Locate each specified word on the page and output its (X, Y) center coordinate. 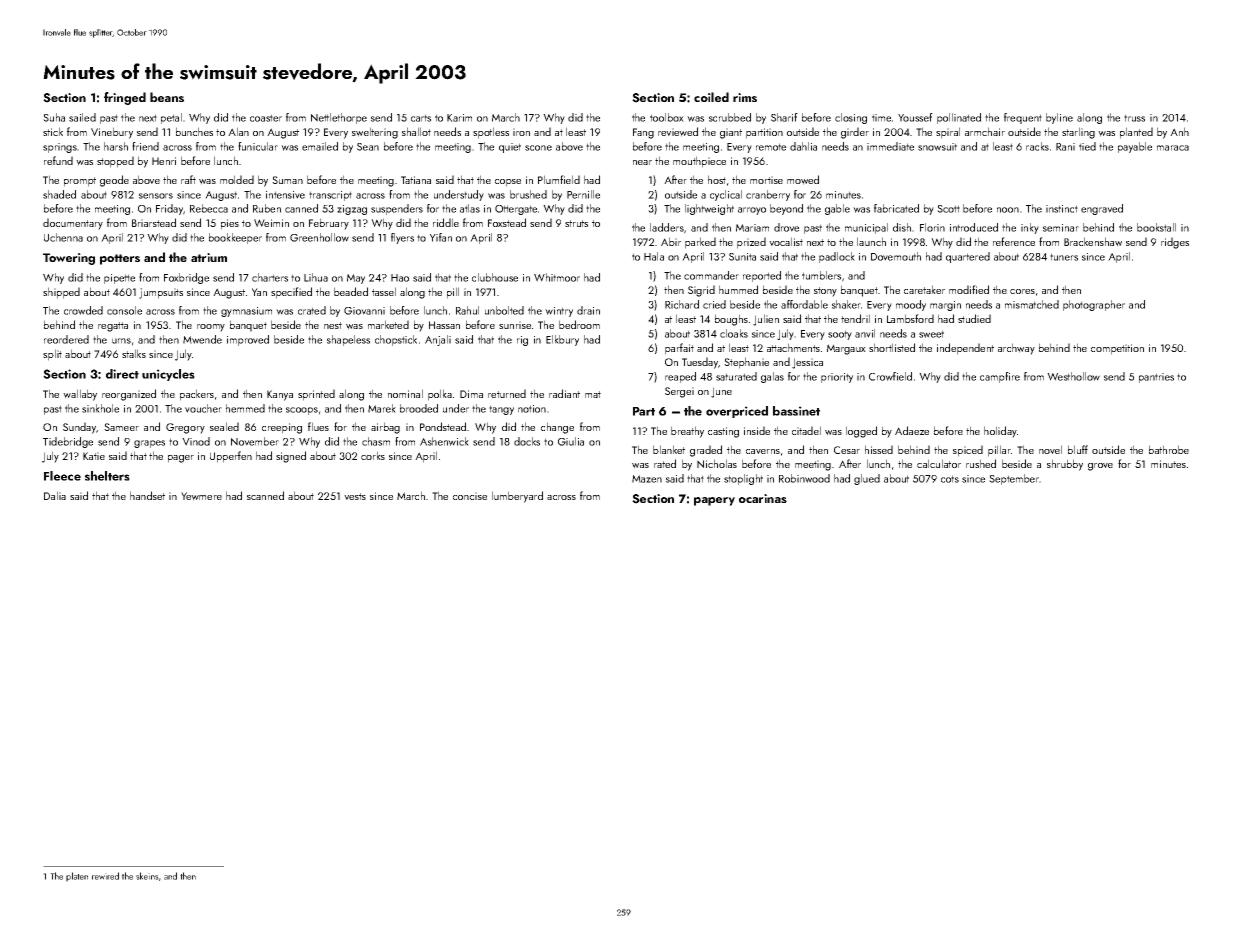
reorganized (129, 395)
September (1014, 479)
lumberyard (517, 497)
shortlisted (892, 347)
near (642, 162)
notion (532, 409)
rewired (105, 876)
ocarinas (763, 498)
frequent (1023, 118)
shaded (59, 194)
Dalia (55, 495)
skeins (147, 876)
